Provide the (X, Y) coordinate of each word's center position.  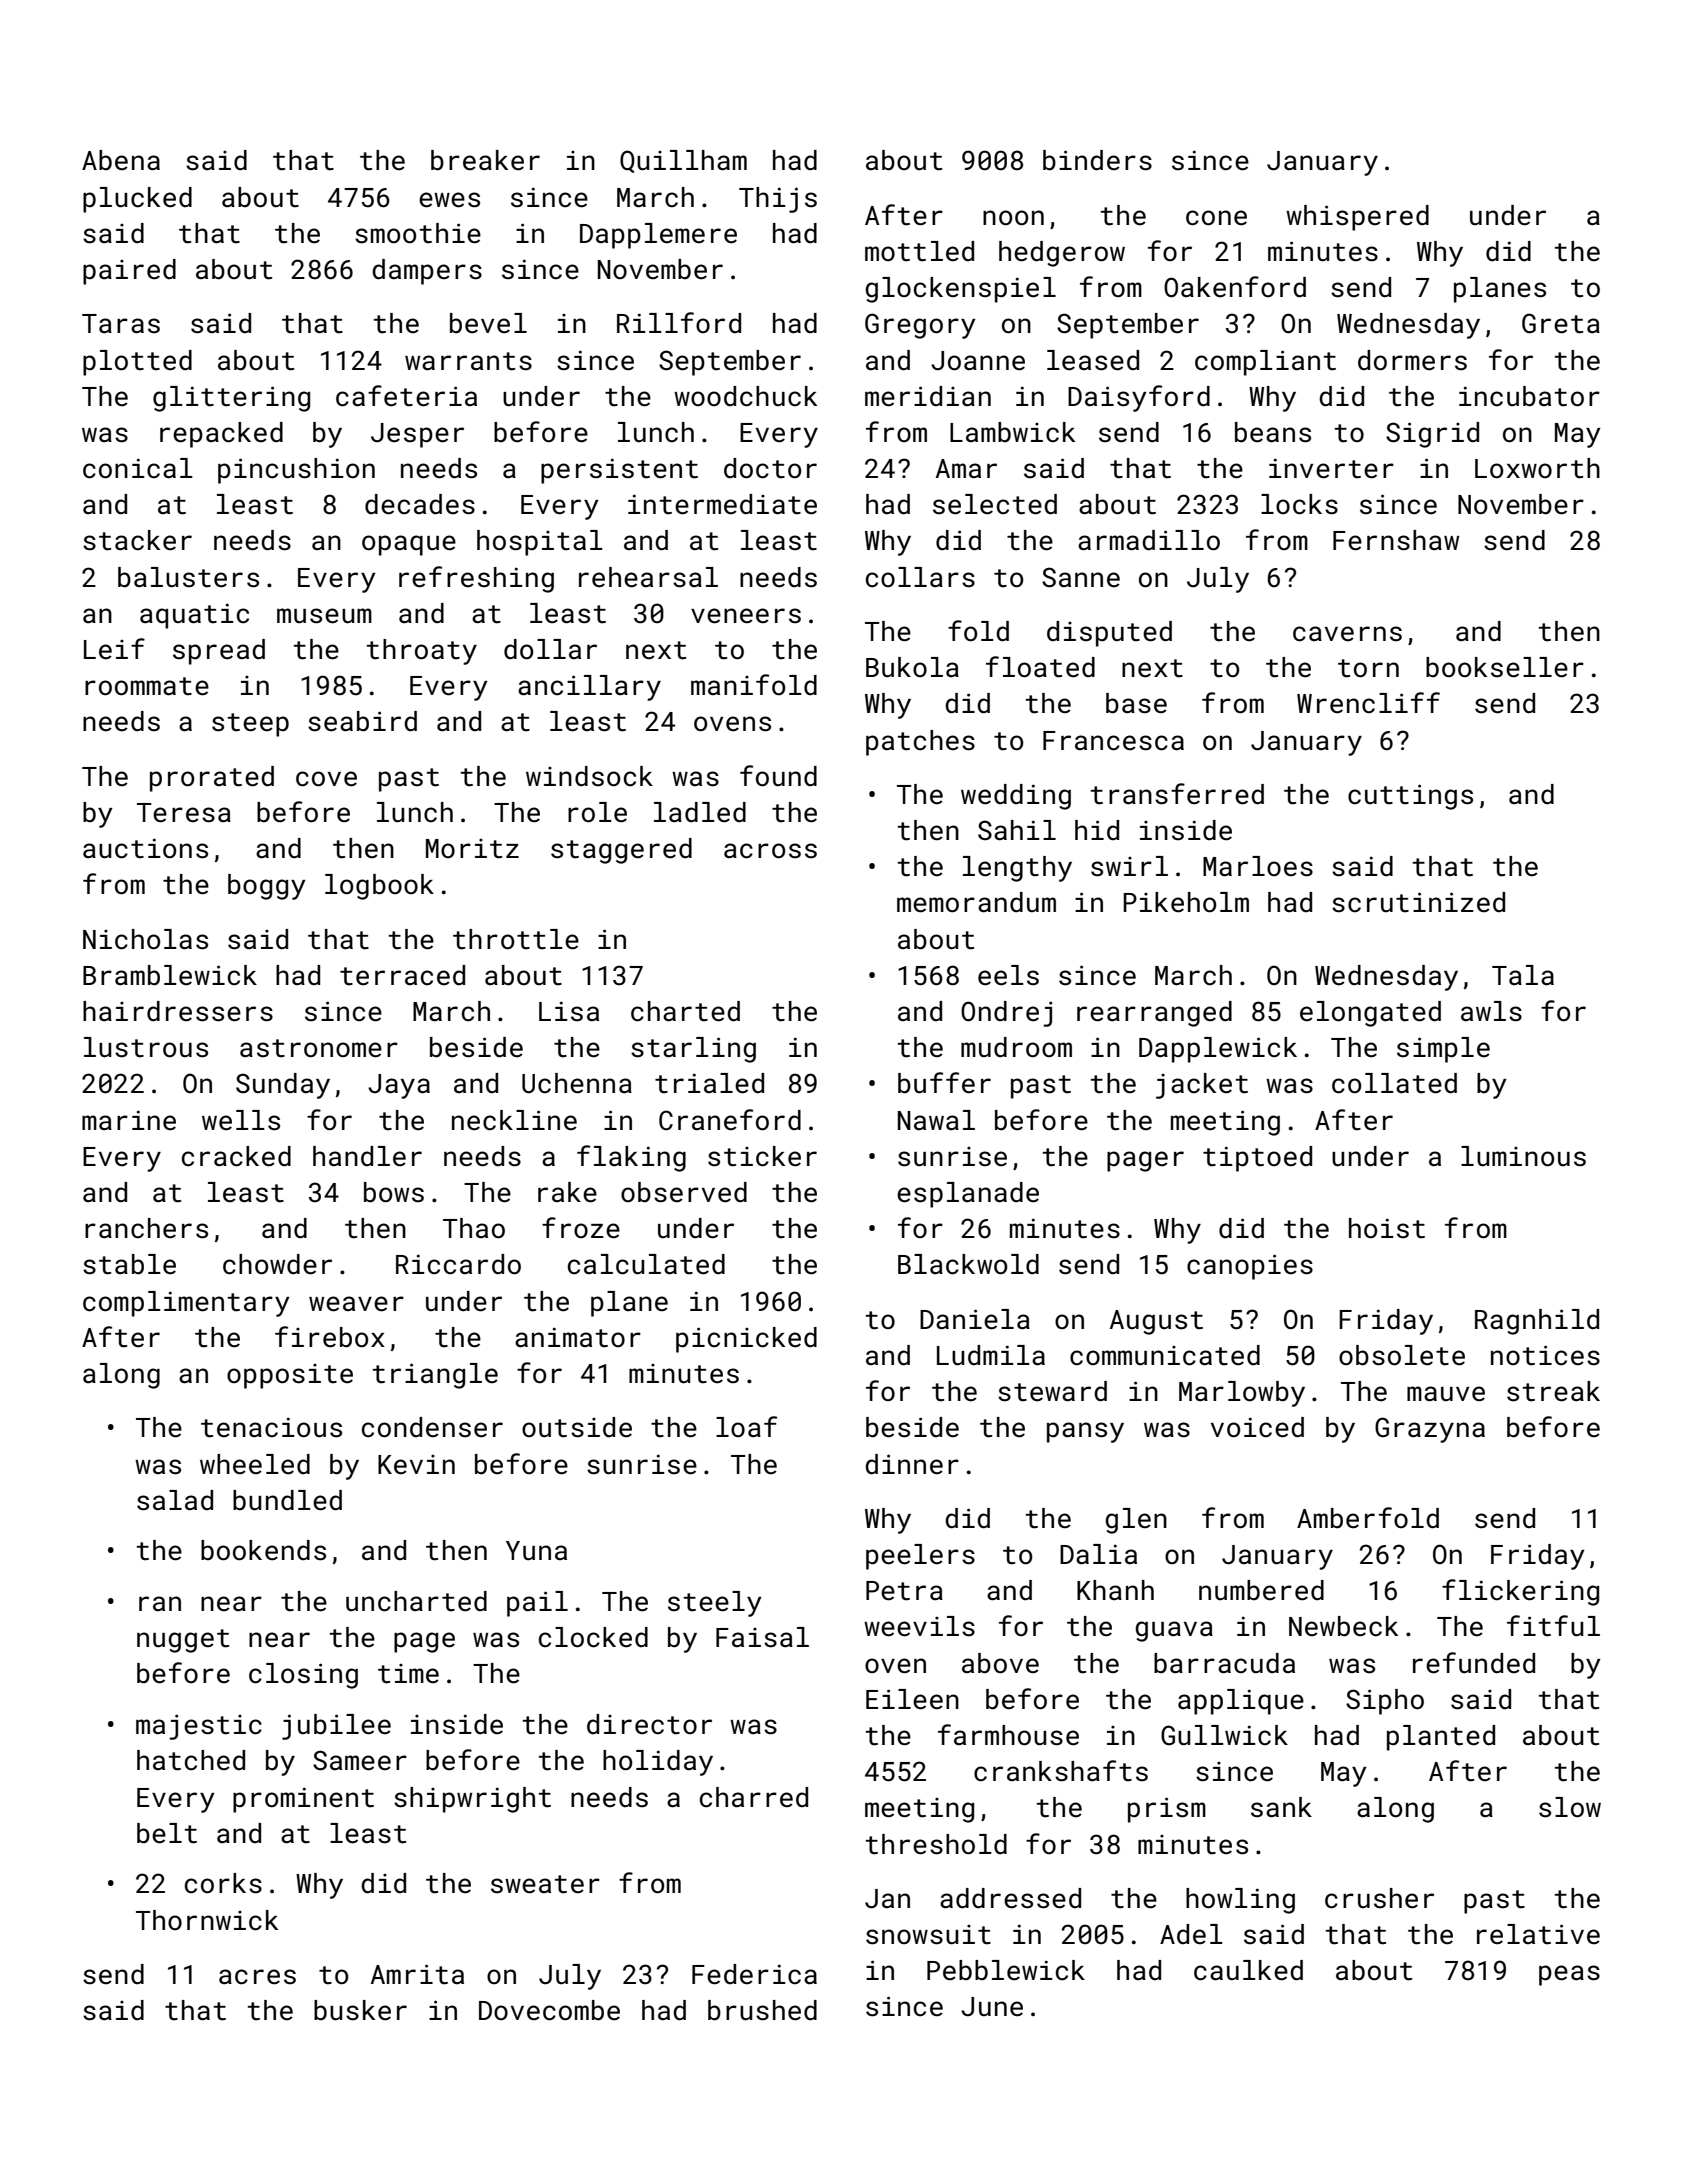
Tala (1523, 975)
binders (1097, 160)
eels (1008, 975)
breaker (485, 160)
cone (1216, 218)
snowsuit (928, 1935)
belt (167, 1833)
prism (1167, 1810)
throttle (516, 939)
